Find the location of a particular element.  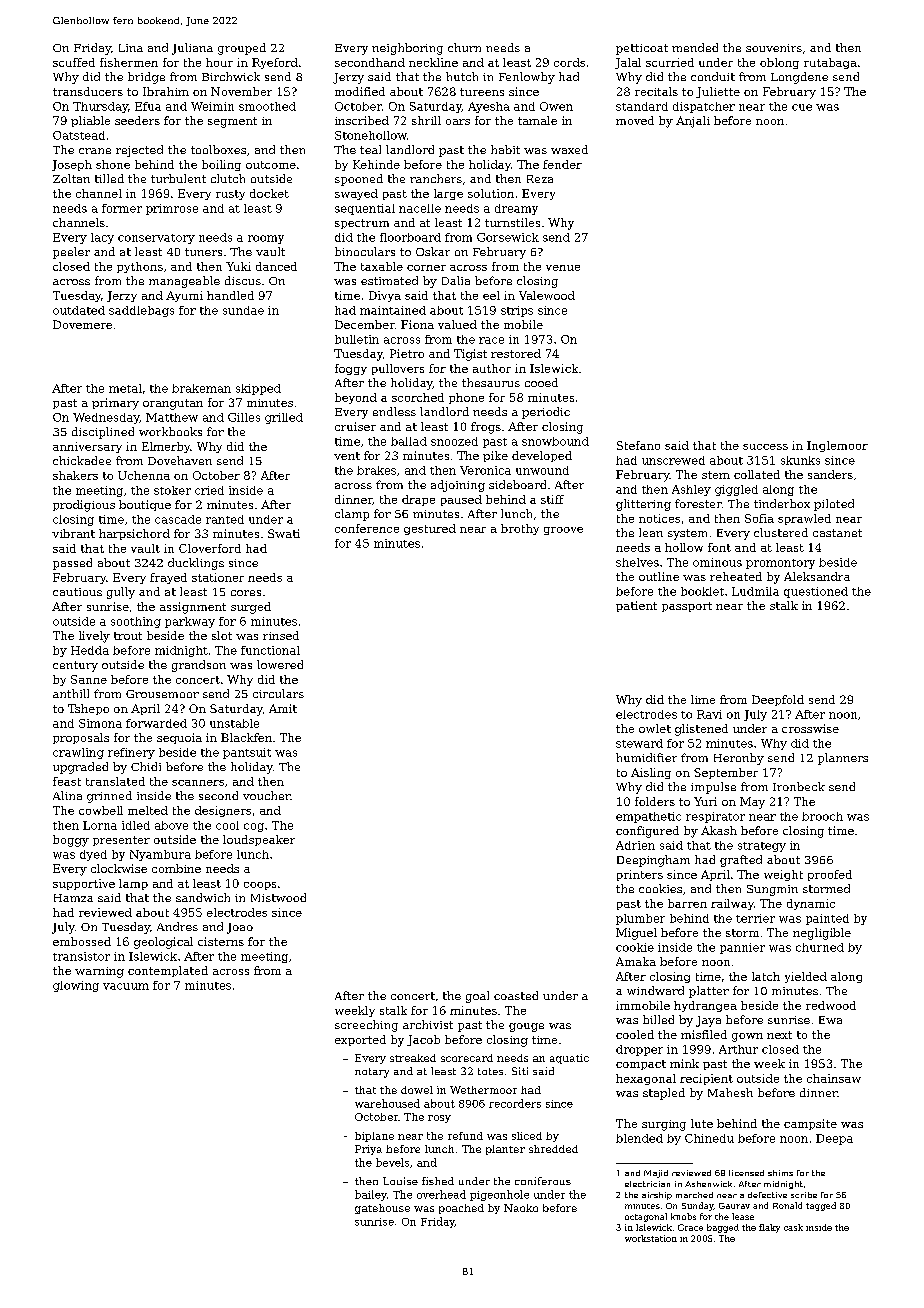

gatehouse is located at coordinates (382, 1209).
